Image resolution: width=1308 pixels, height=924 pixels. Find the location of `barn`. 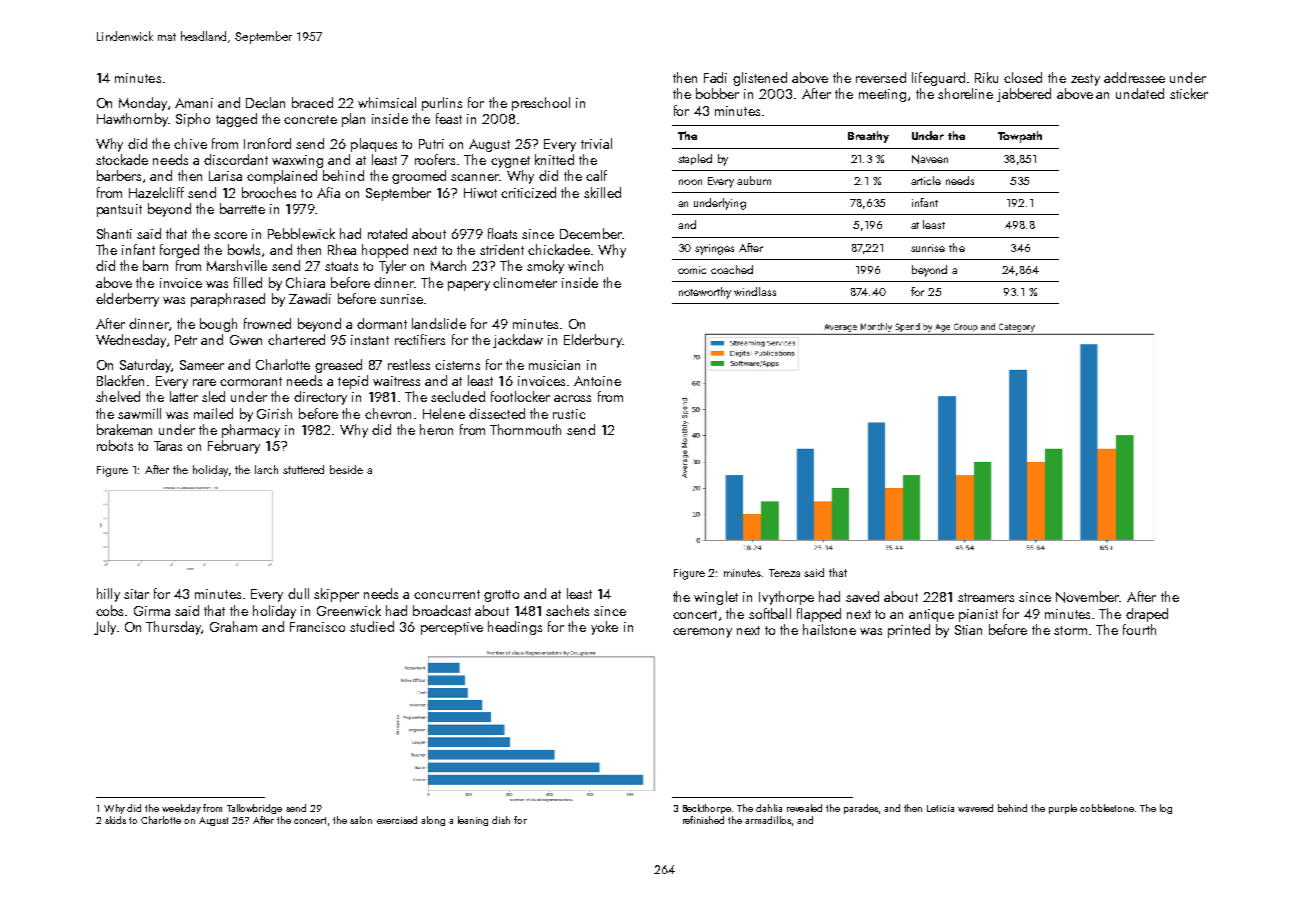

barn is located at coordinates (155, 265).
